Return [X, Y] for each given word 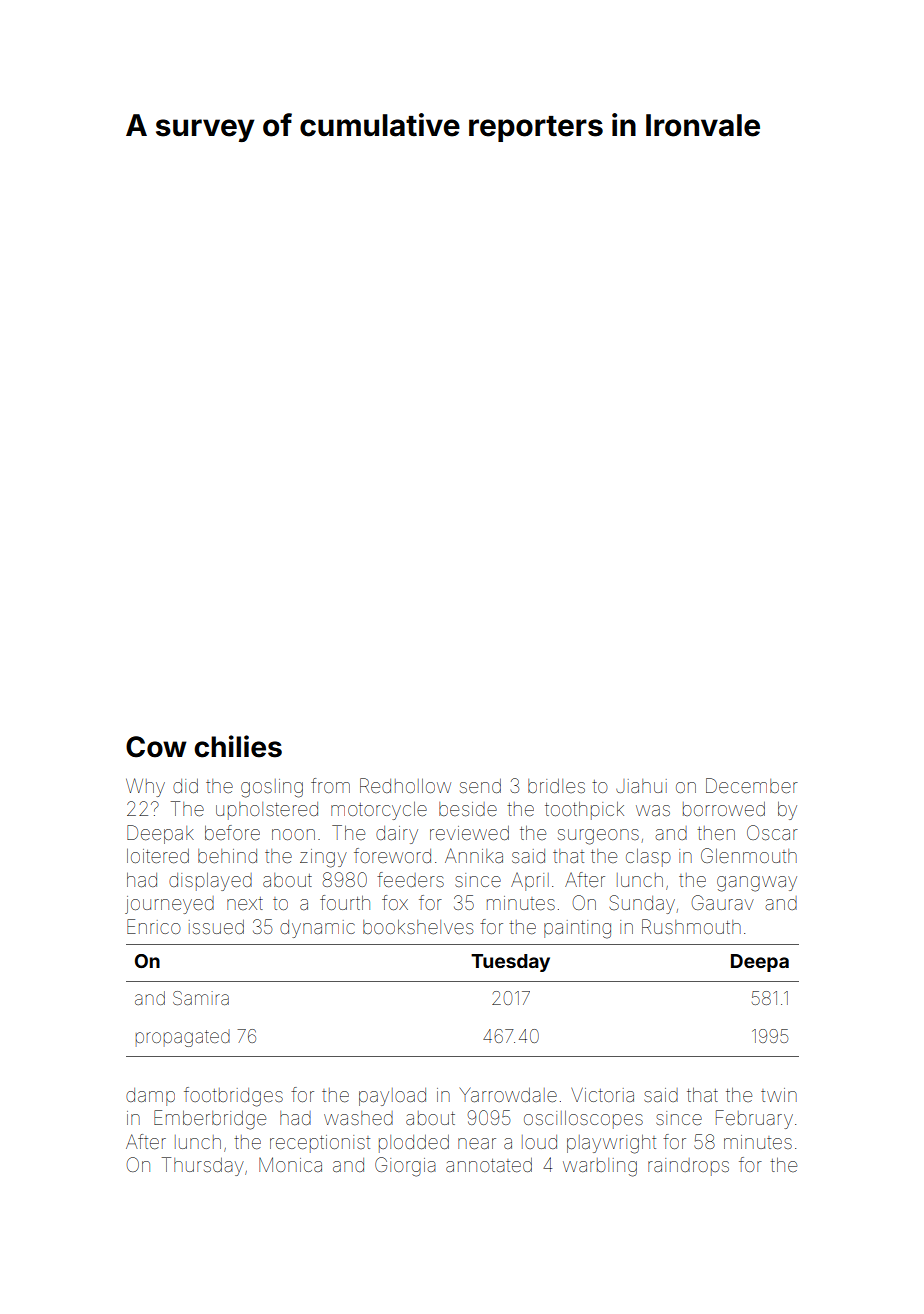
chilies [238, 746]
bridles [556, 786]
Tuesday [510, 963]
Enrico [154, 926]
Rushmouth [691, 926]
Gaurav [723, 902]
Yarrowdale [508, 1095]
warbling [600, 1167]
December [752, 785]
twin [779, 1095]
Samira [201, 998]
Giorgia [405, 1167]
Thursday [203, 1166]
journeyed [169, 905]
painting [577, 929]
